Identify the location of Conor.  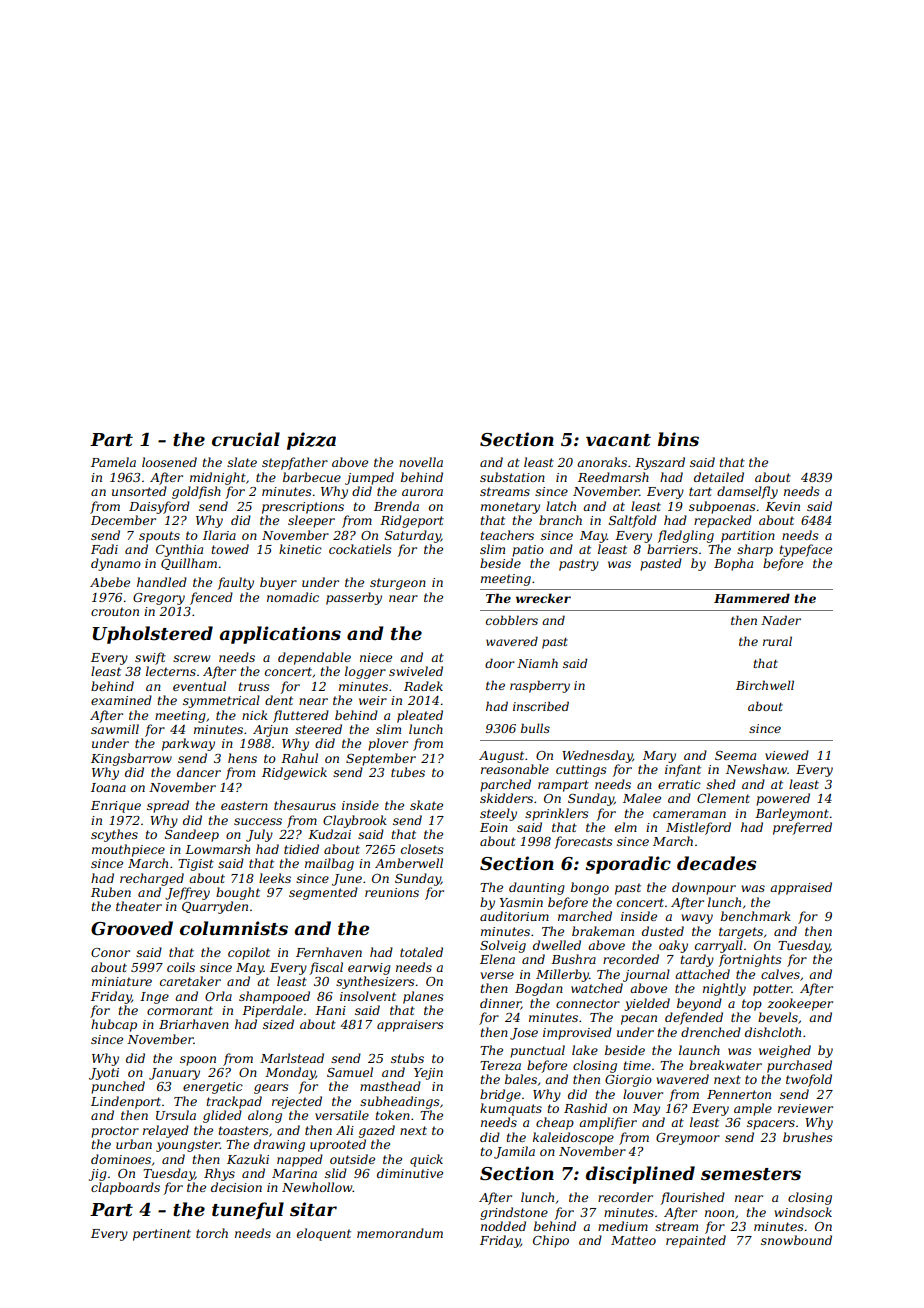
(110, 952).
